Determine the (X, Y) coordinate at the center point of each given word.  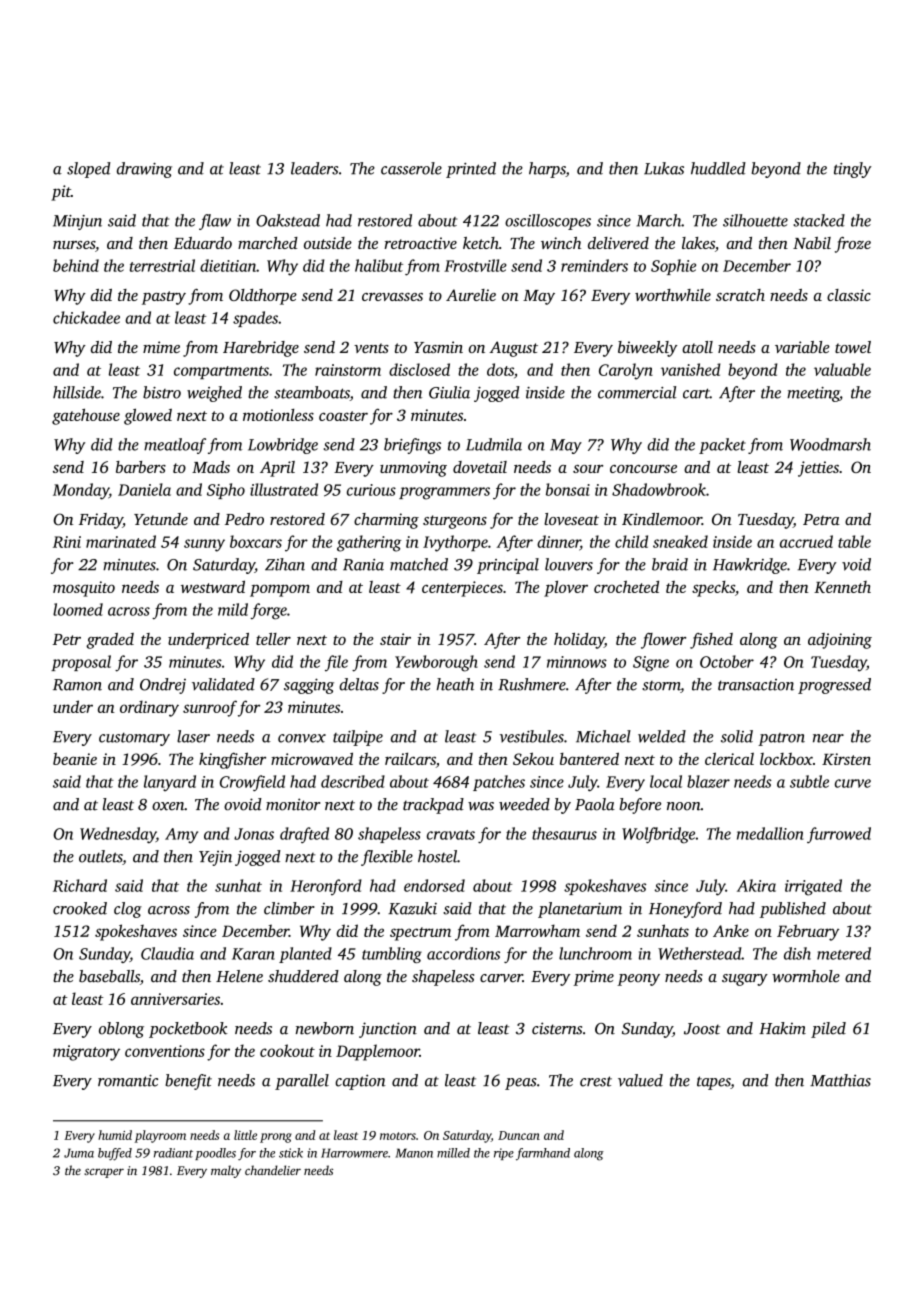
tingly (852, 170)
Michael (603, 736)
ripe (504, 1154)
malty (226, 1171)
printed (471, 170)
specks (713, 589)
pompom (280, 590)
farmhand (543, 1154)
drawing (144, 170)
